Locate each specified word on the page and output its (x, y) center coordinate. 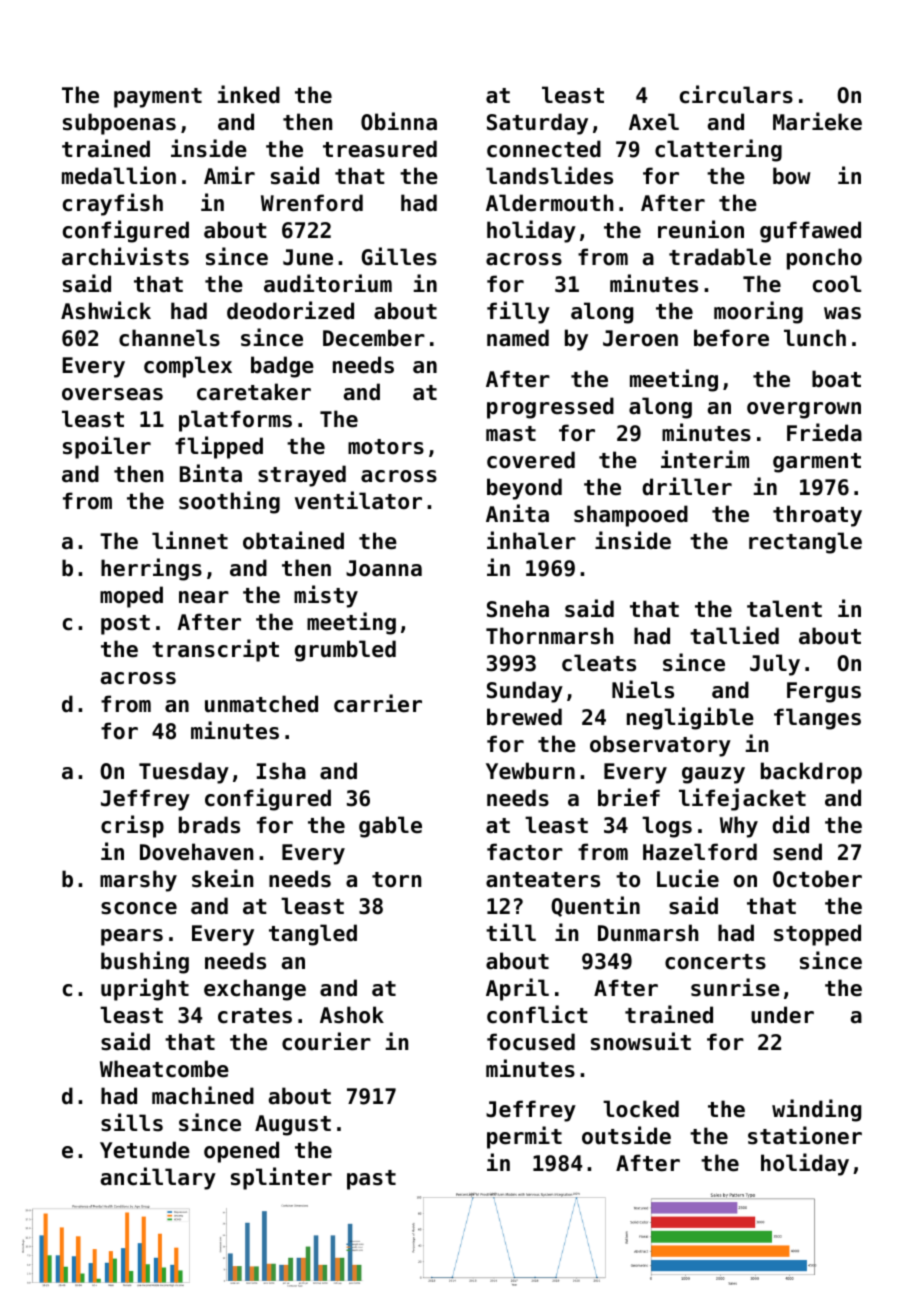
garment (817, 463)
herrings (151, 569)
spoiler (107, 447)
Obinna (399, 121)
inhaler (531, 540)
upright (145, 989)
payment (158, 98)
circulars (736, 94)
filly (518, 312)
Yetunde (145, 1150)
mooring (758, 312)
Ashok (352, 1015)
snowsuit (641, 1041)
